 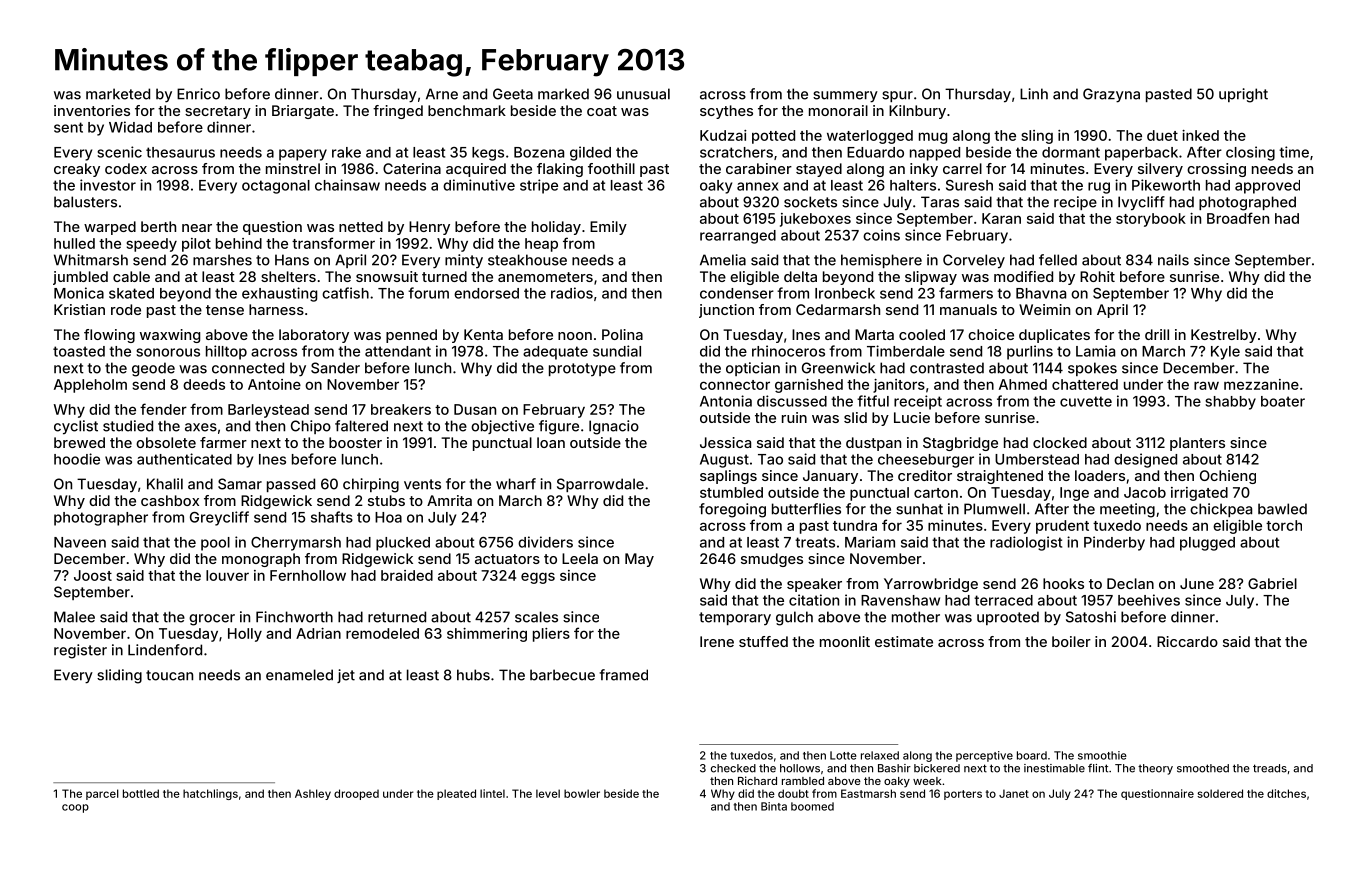 I want to click on benchmark, so click(x=467, y=110).
